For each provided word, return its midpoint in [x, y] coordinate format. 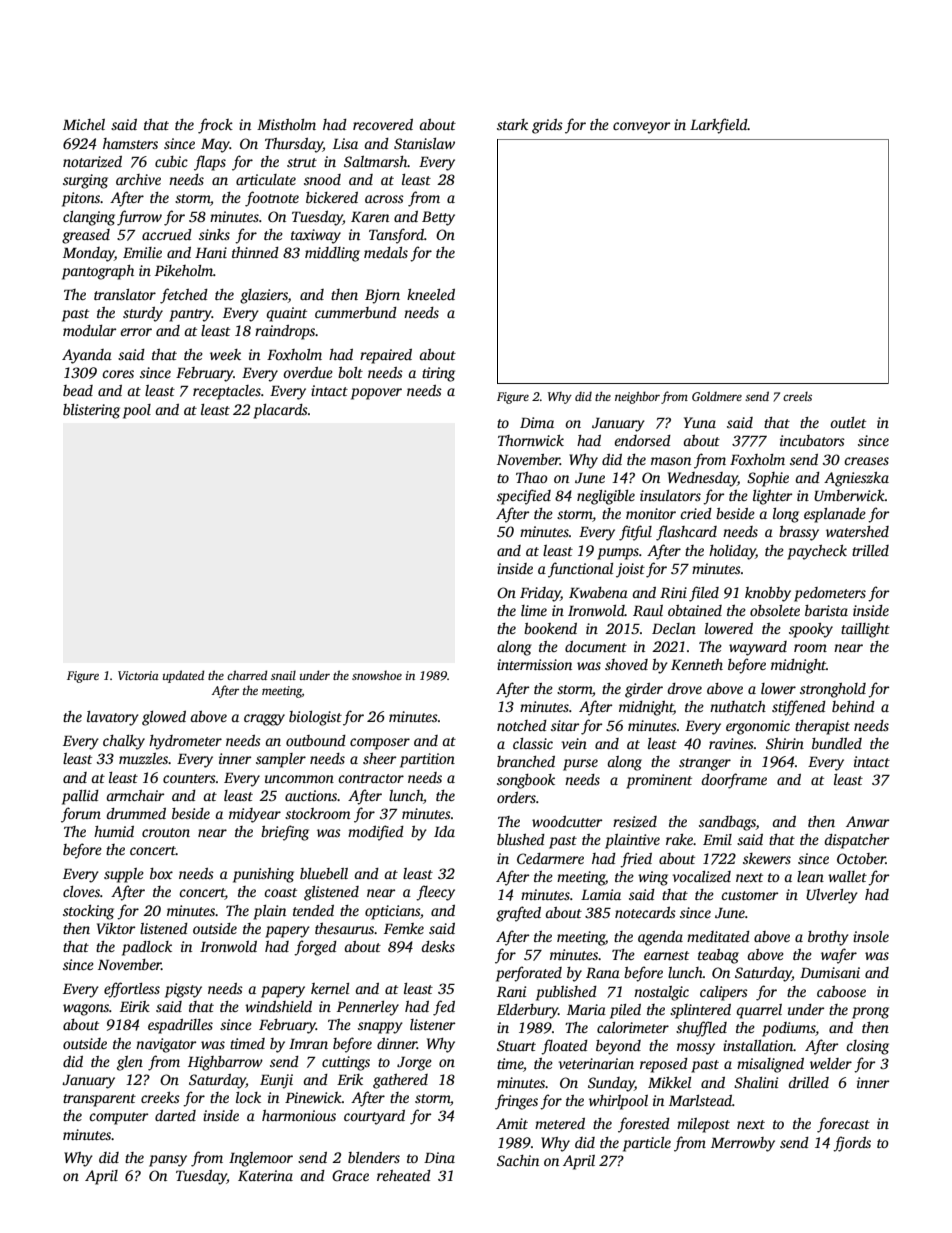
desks [438, 946]
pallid [80, 797]
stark [512, 124]
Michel [84, 124]
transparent [99, 1100]
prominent [659, 781]
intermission [534, 664]
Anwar [868, 821]
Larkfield [719, 126]
